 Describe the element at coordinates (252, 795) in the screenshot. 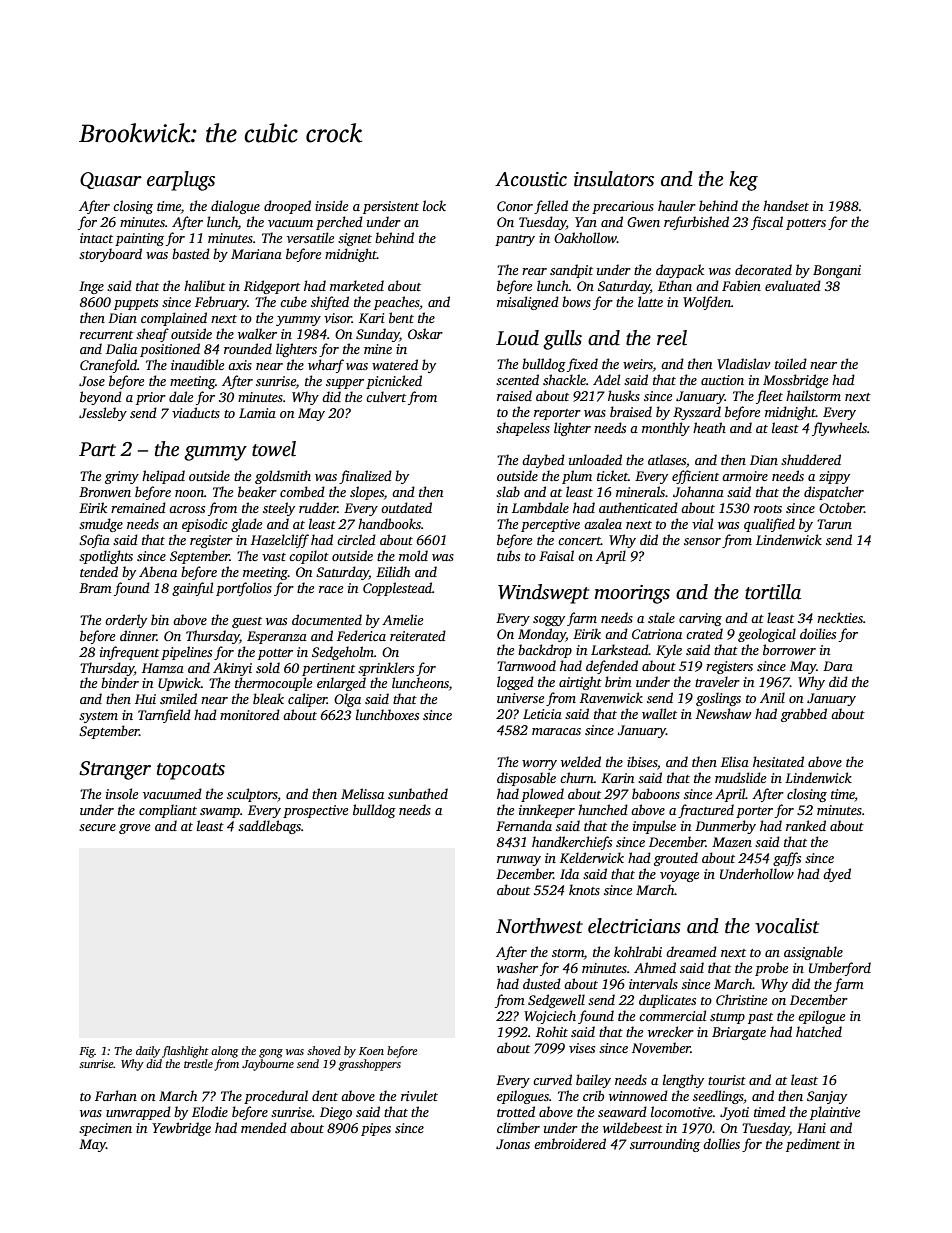

I see `sculptors` at that location.
